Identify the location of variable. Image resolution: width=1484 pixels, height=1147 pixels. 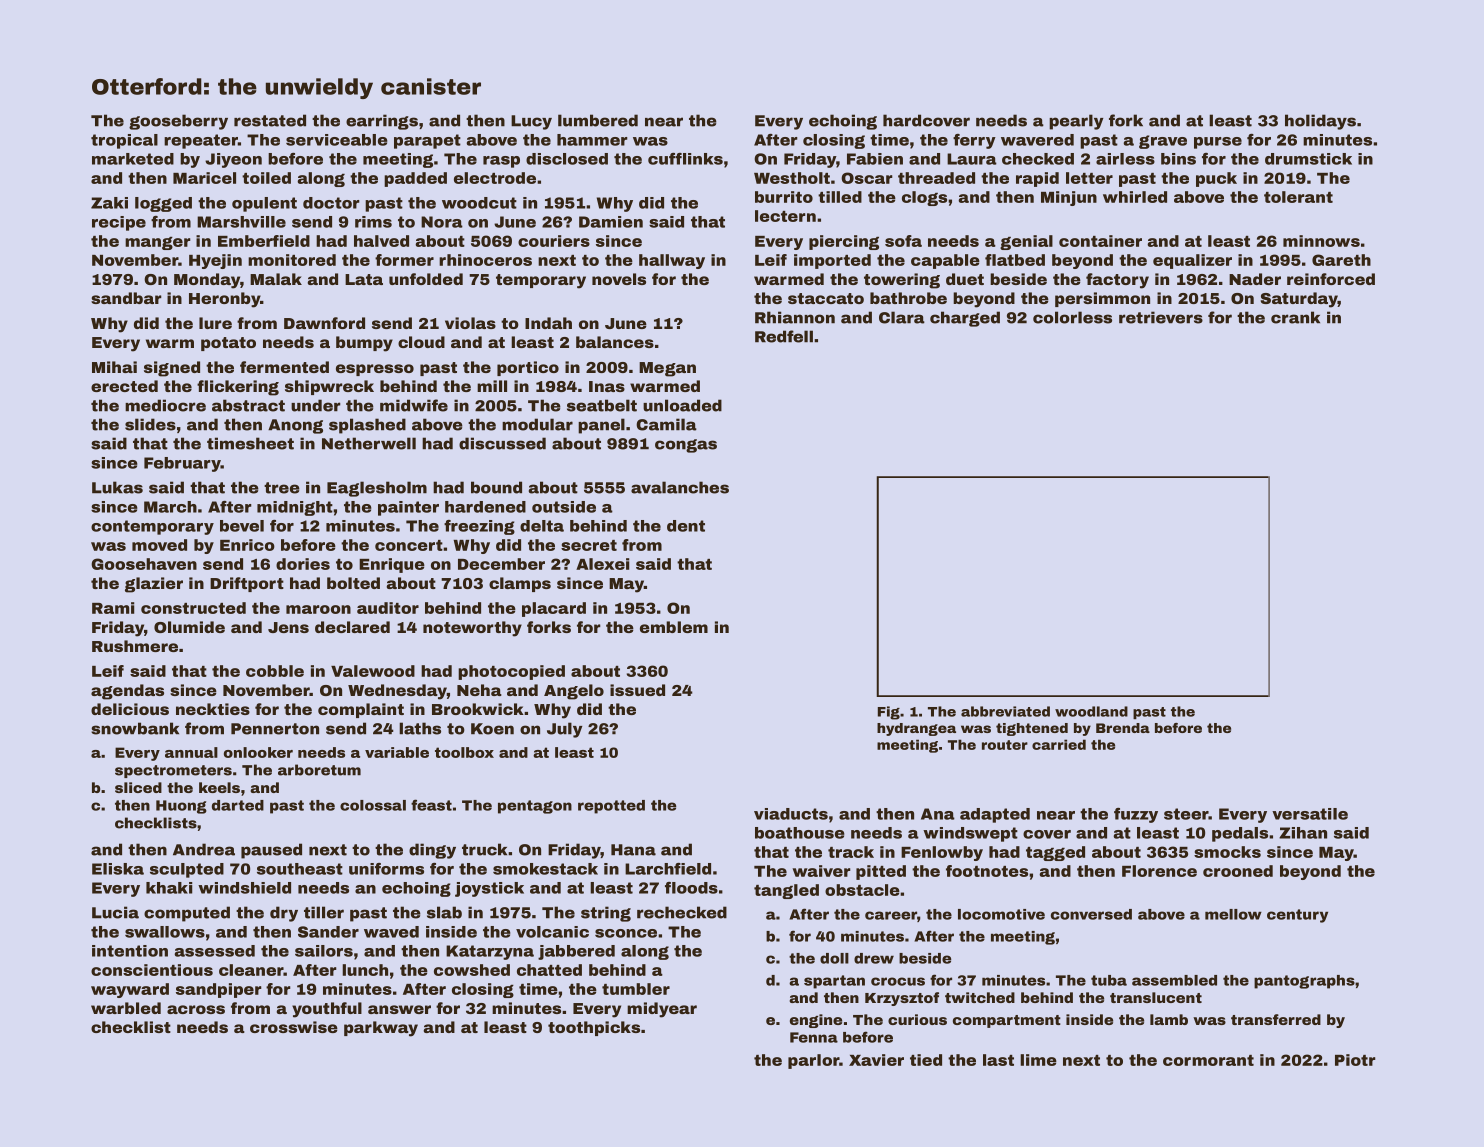
(397, 752).
